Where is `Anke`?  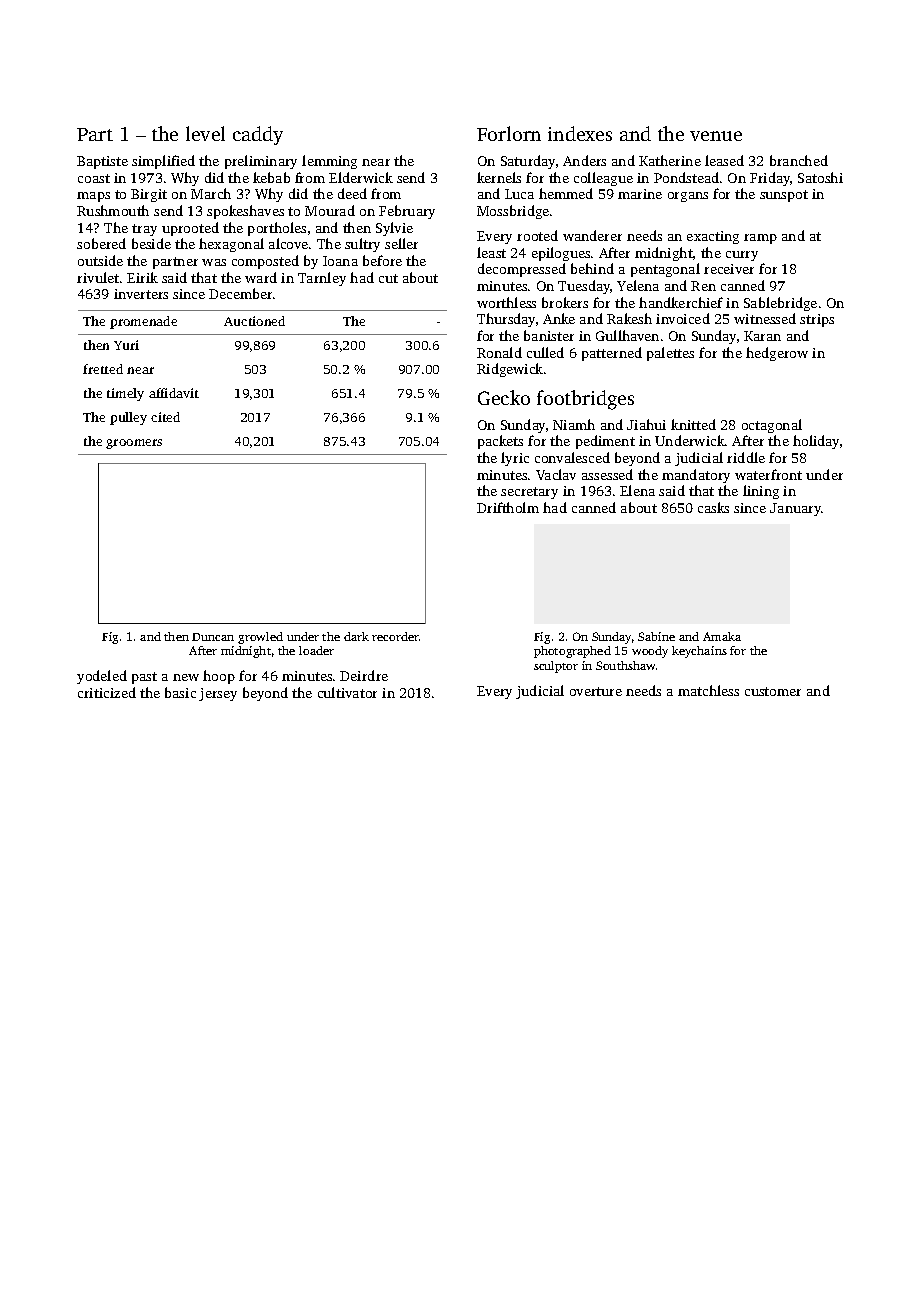 Anke is located at coordinates (559, 318).
